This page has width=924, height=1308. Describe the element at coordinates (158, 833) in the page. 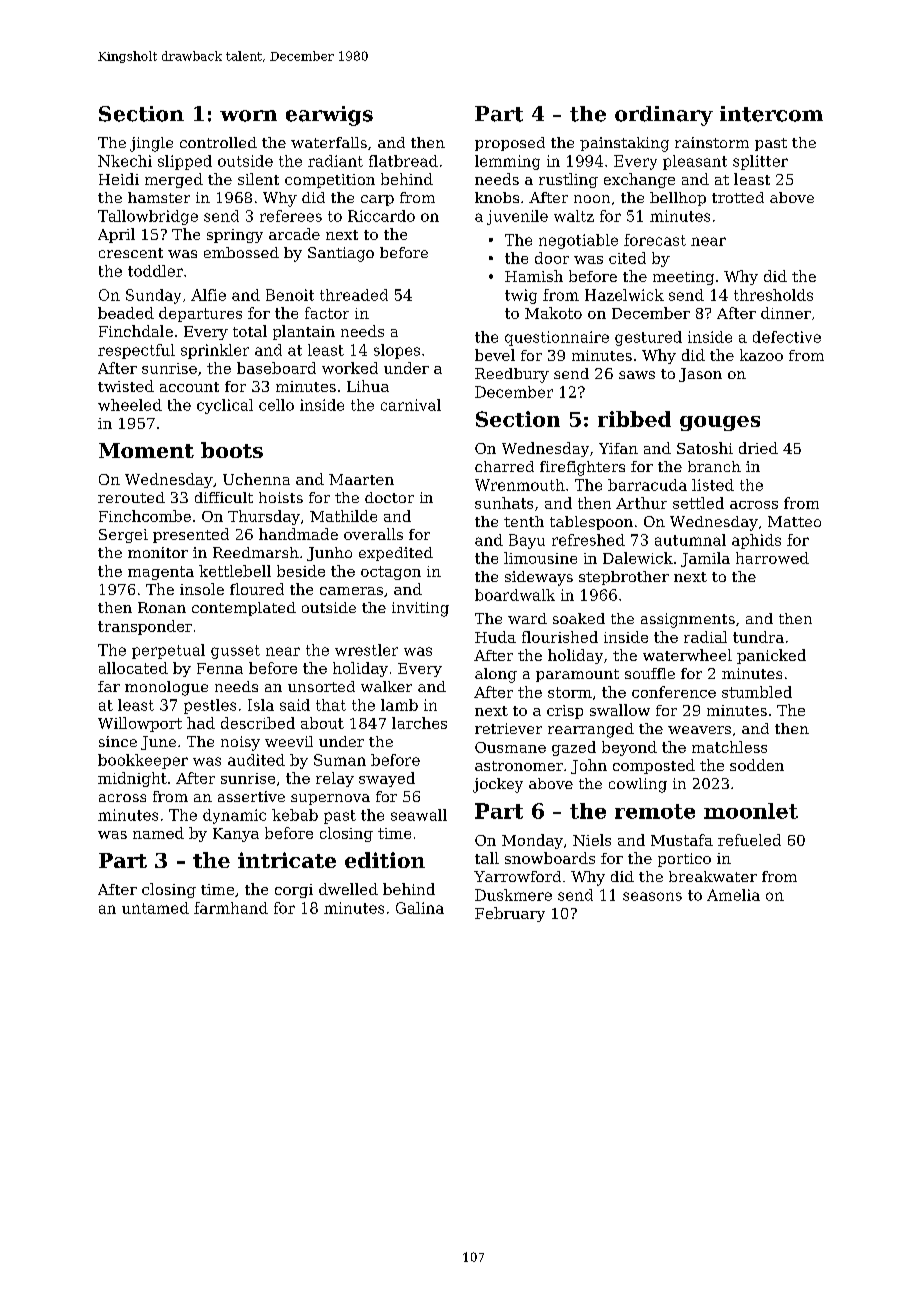

I see `named` at that location.
